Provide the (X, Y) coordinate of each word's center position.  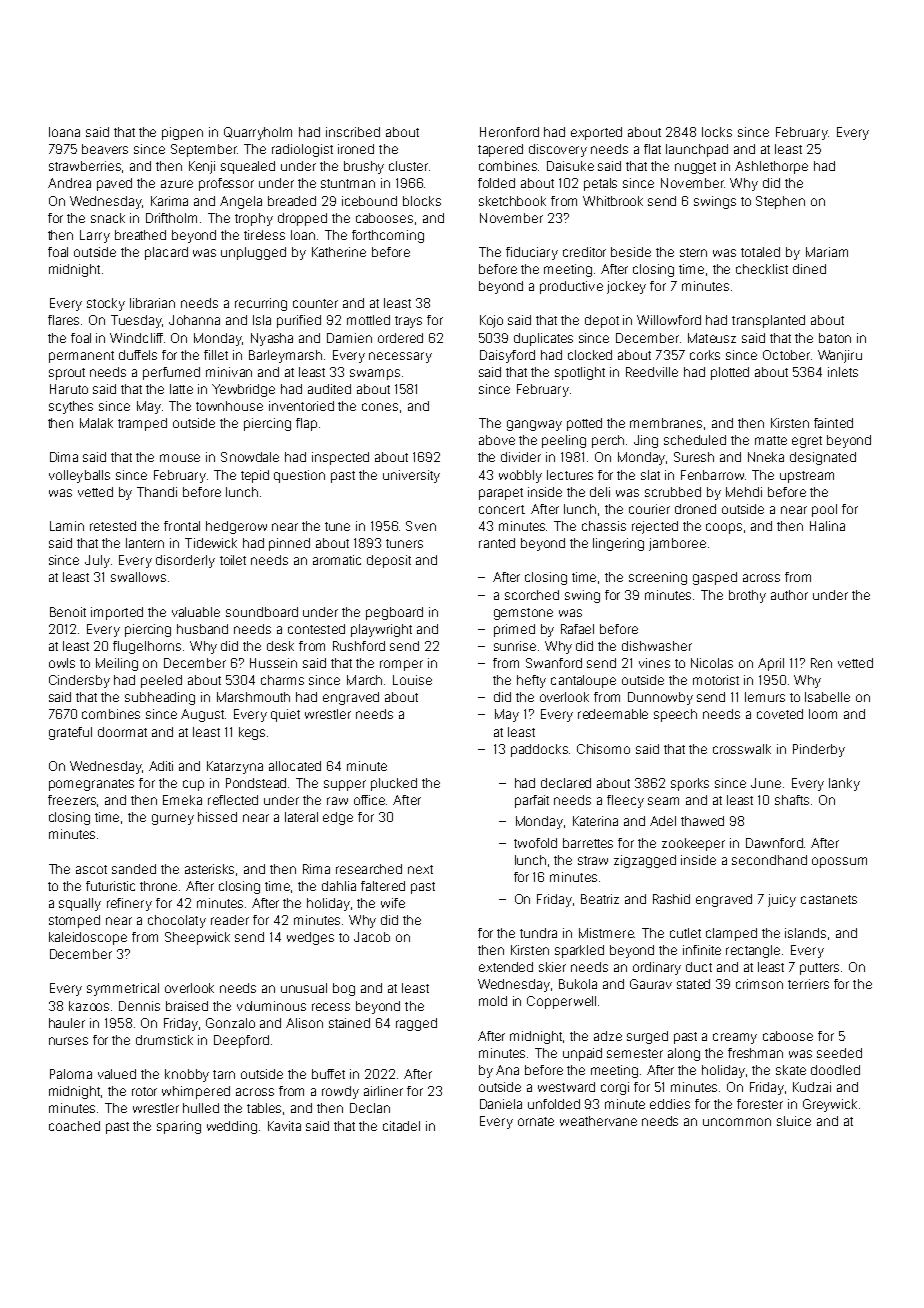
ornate (536, 1121)
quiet (285, 715)
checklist (762, 269)
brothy (747, 596)
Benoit (68, 612)
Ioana (64, 132)
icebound (369, 201)
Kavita (284, 1126)
